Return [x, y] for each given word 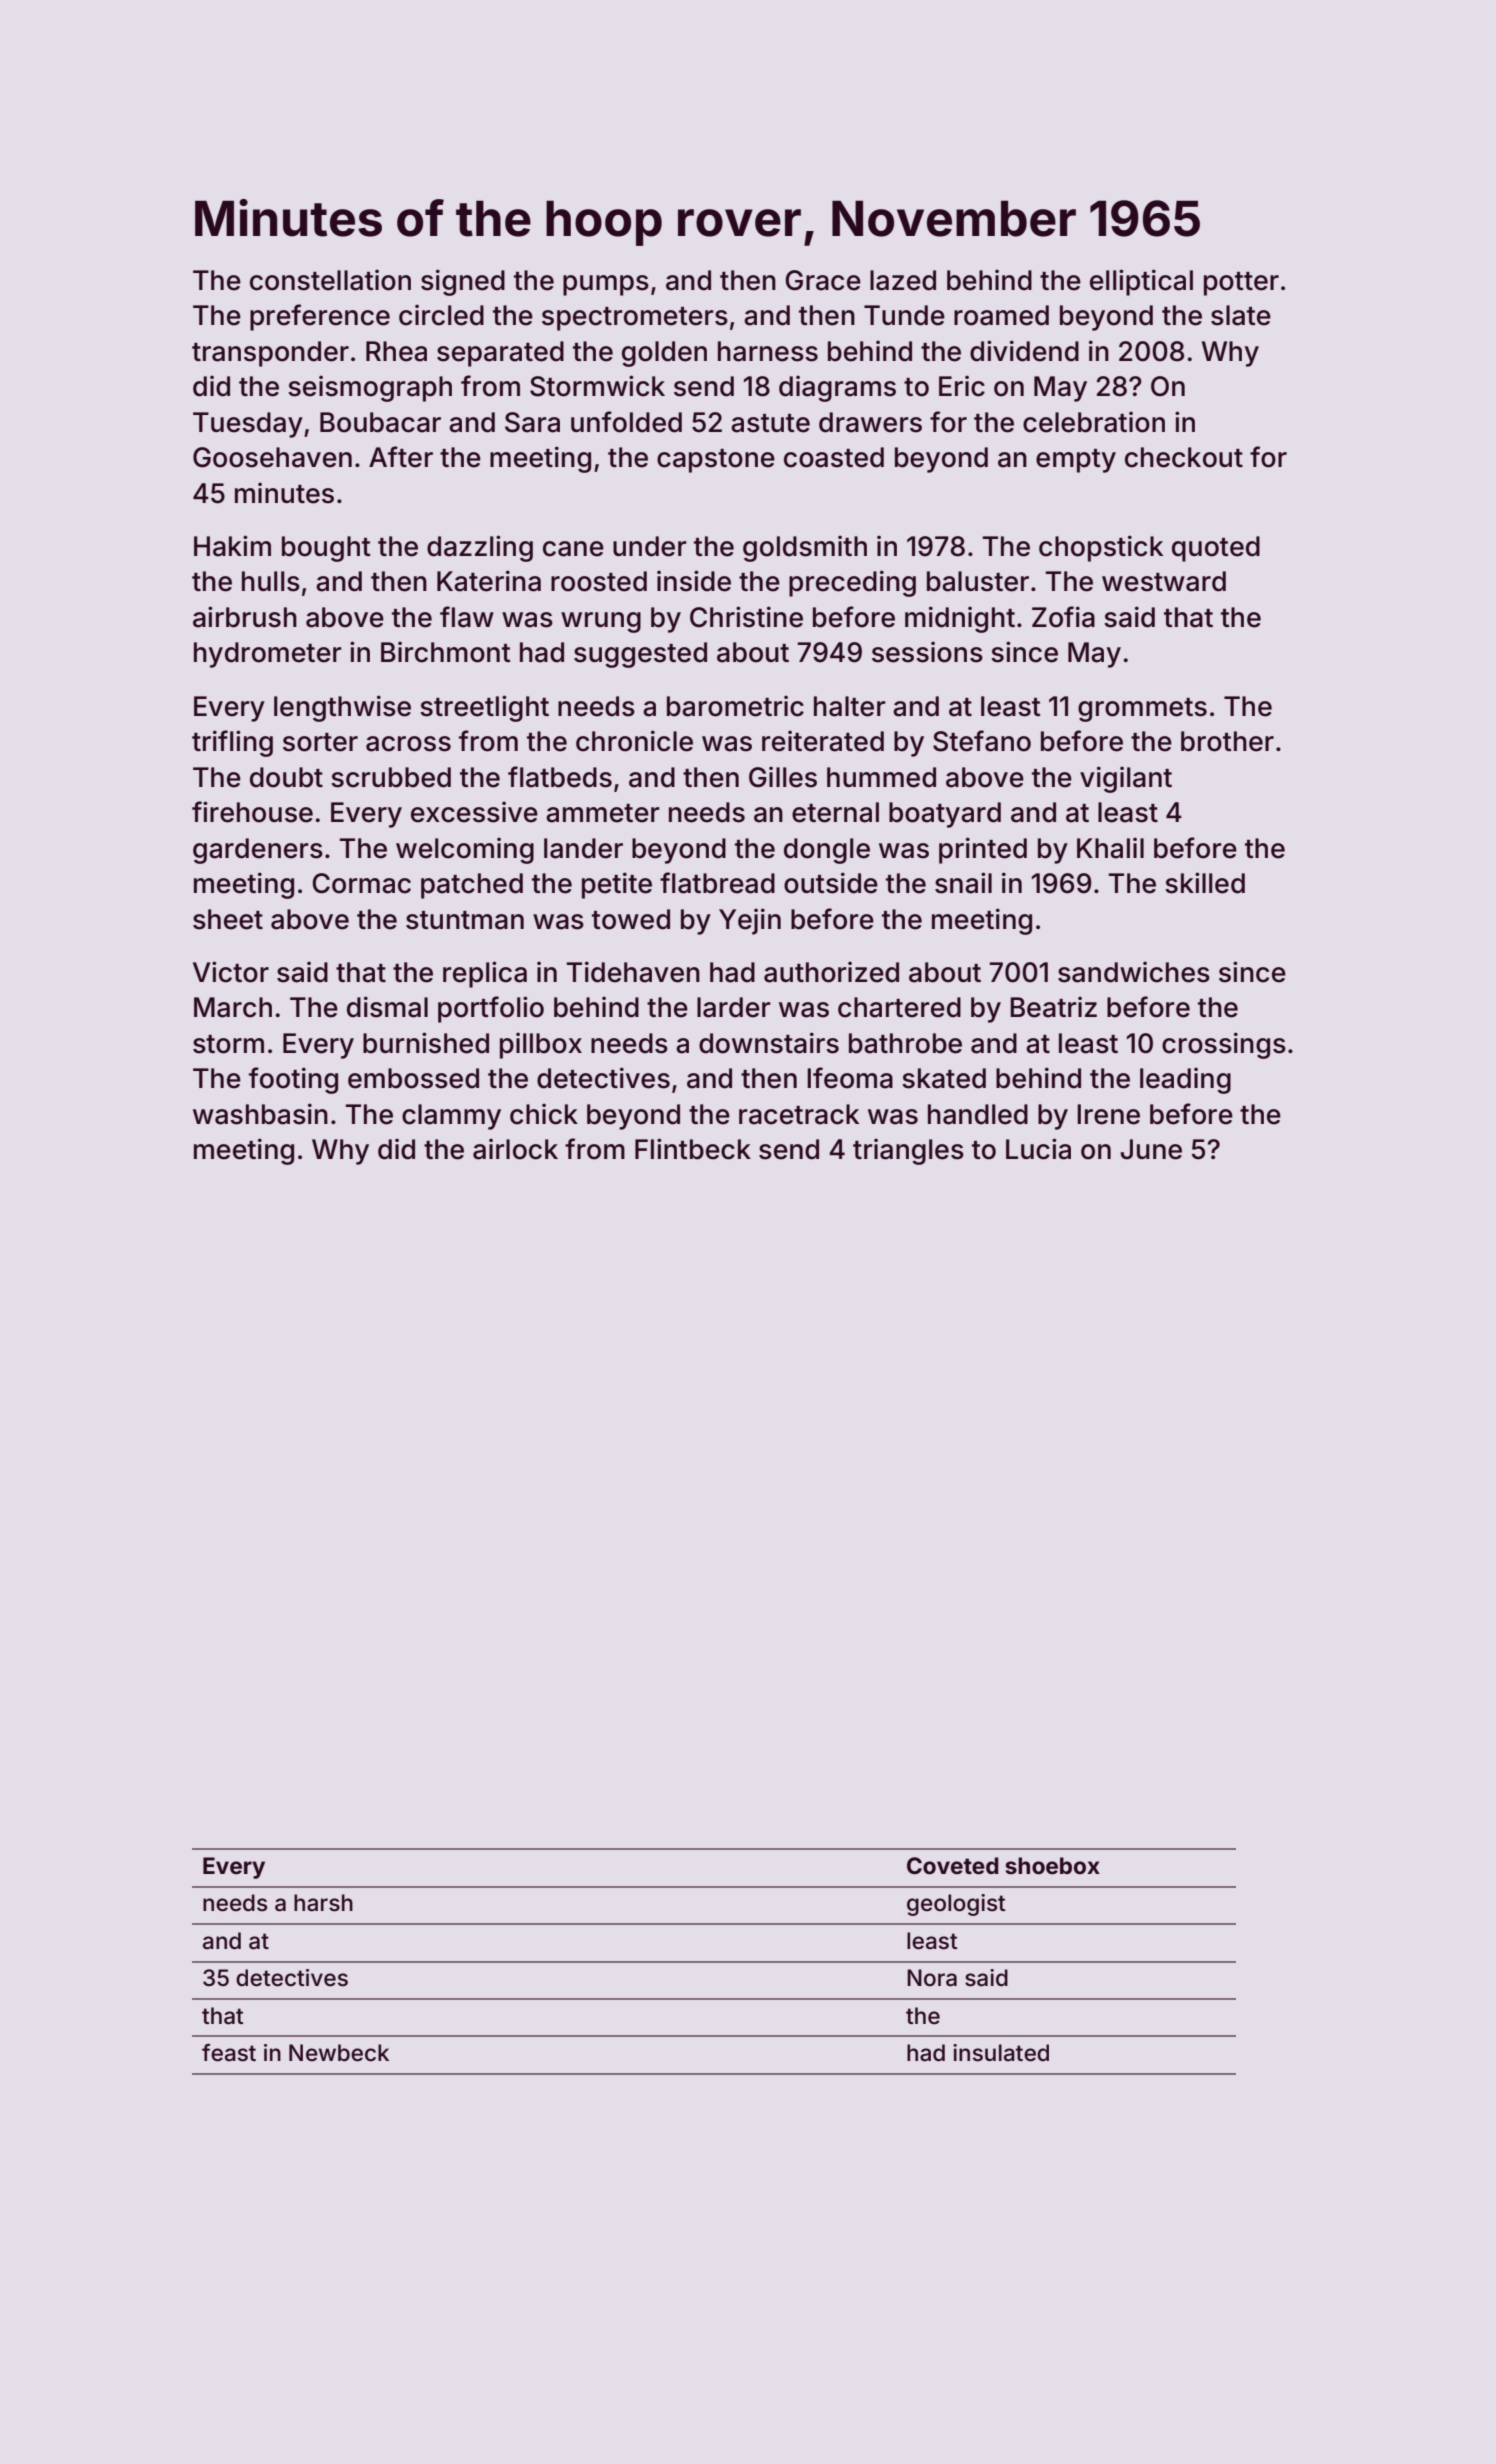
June [1151, 1149]
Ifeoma [850, 1078]
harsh [323, 1903]
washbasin [260, 1114]
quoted [1216, 549]
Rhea [396, 351]
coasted [834, 457]
